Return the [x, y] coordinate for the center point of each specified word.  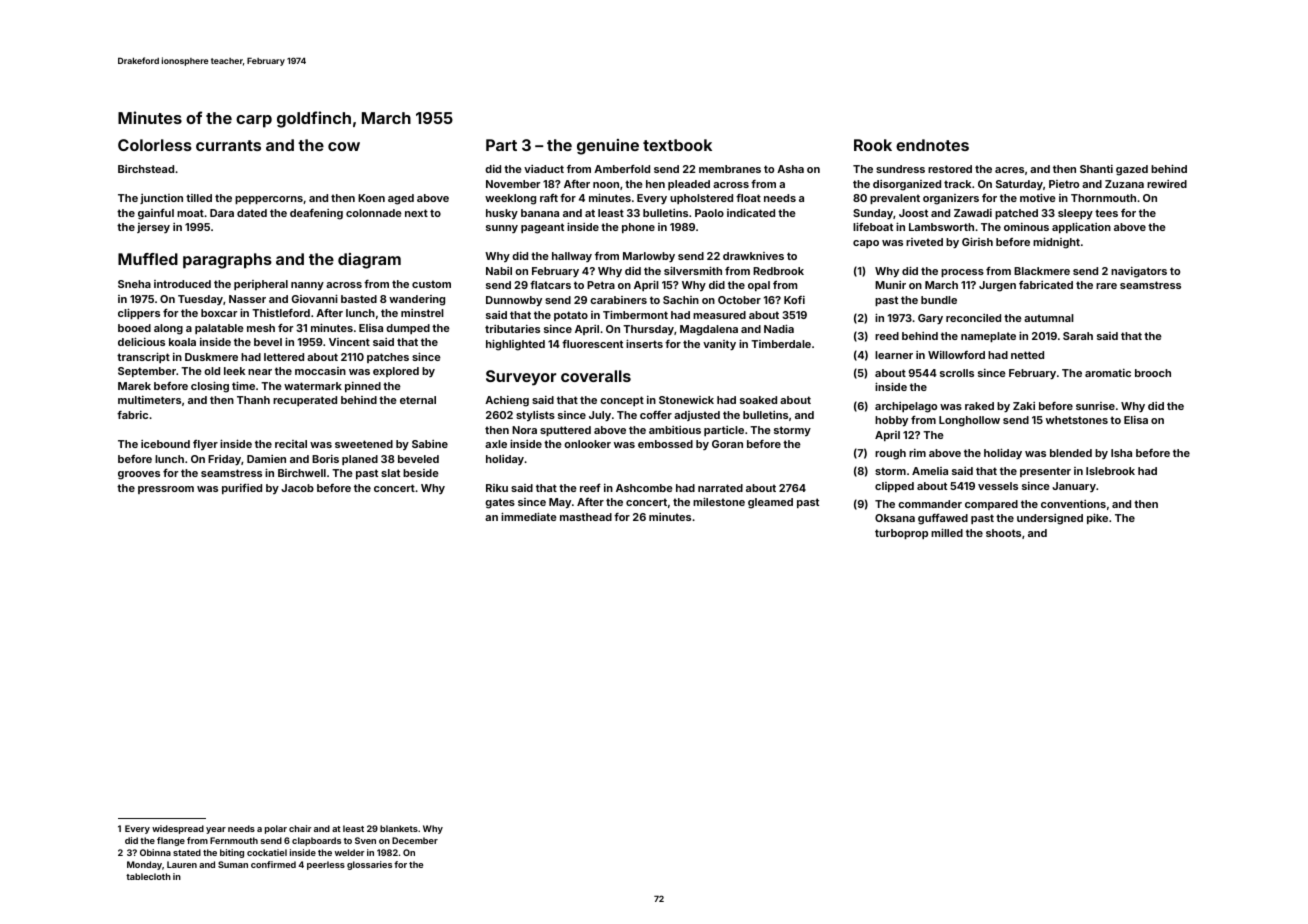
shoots [1003, 533]
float [748, 198]
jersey [153, 228]
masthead [586, 517]
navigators [1139, 272]
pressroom [166, 490]
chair [300, 828]
